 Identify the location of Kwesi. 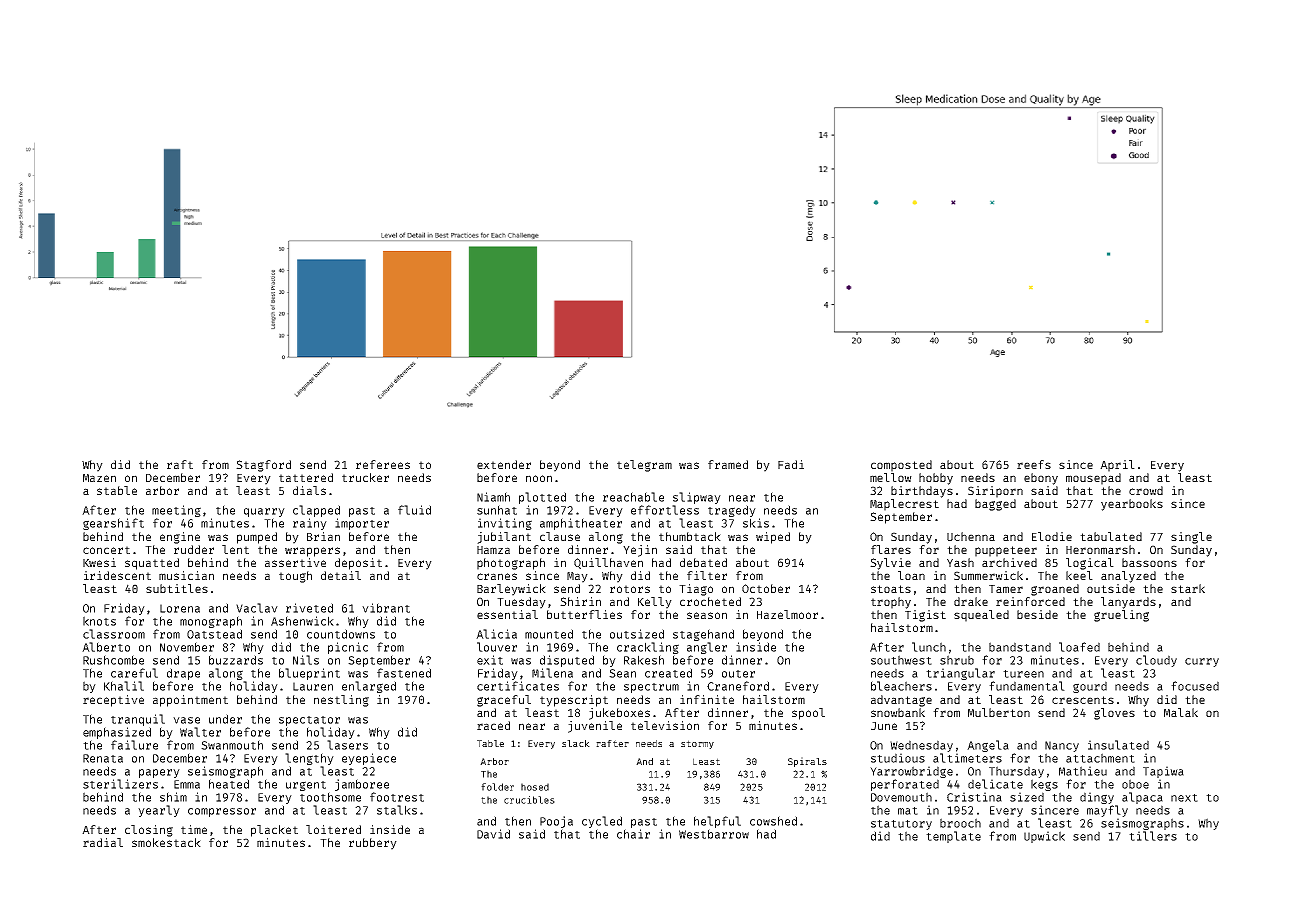
(99, 562).
